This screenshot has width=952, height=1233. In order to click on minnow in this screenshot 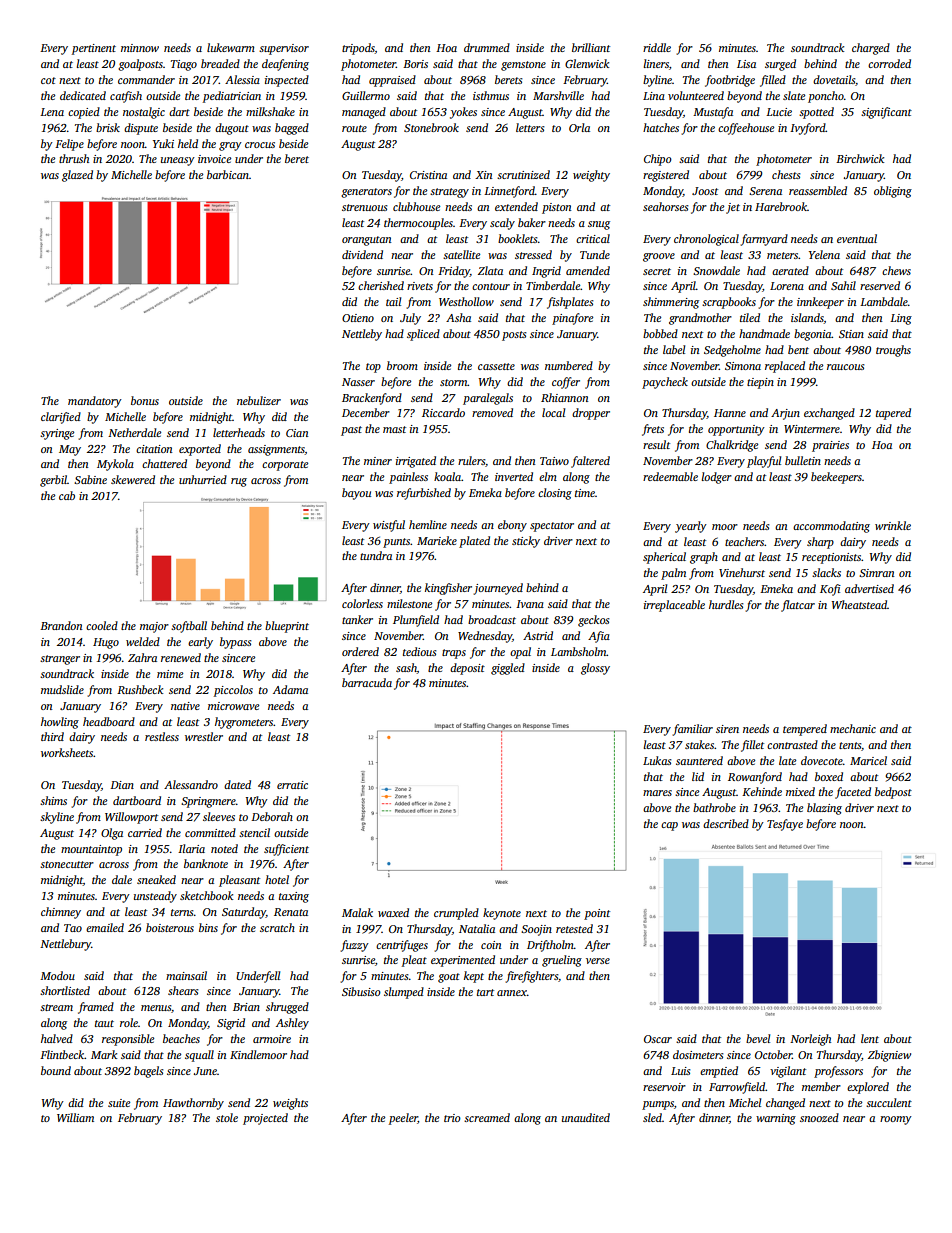, I will do `click(140, 48)`.
